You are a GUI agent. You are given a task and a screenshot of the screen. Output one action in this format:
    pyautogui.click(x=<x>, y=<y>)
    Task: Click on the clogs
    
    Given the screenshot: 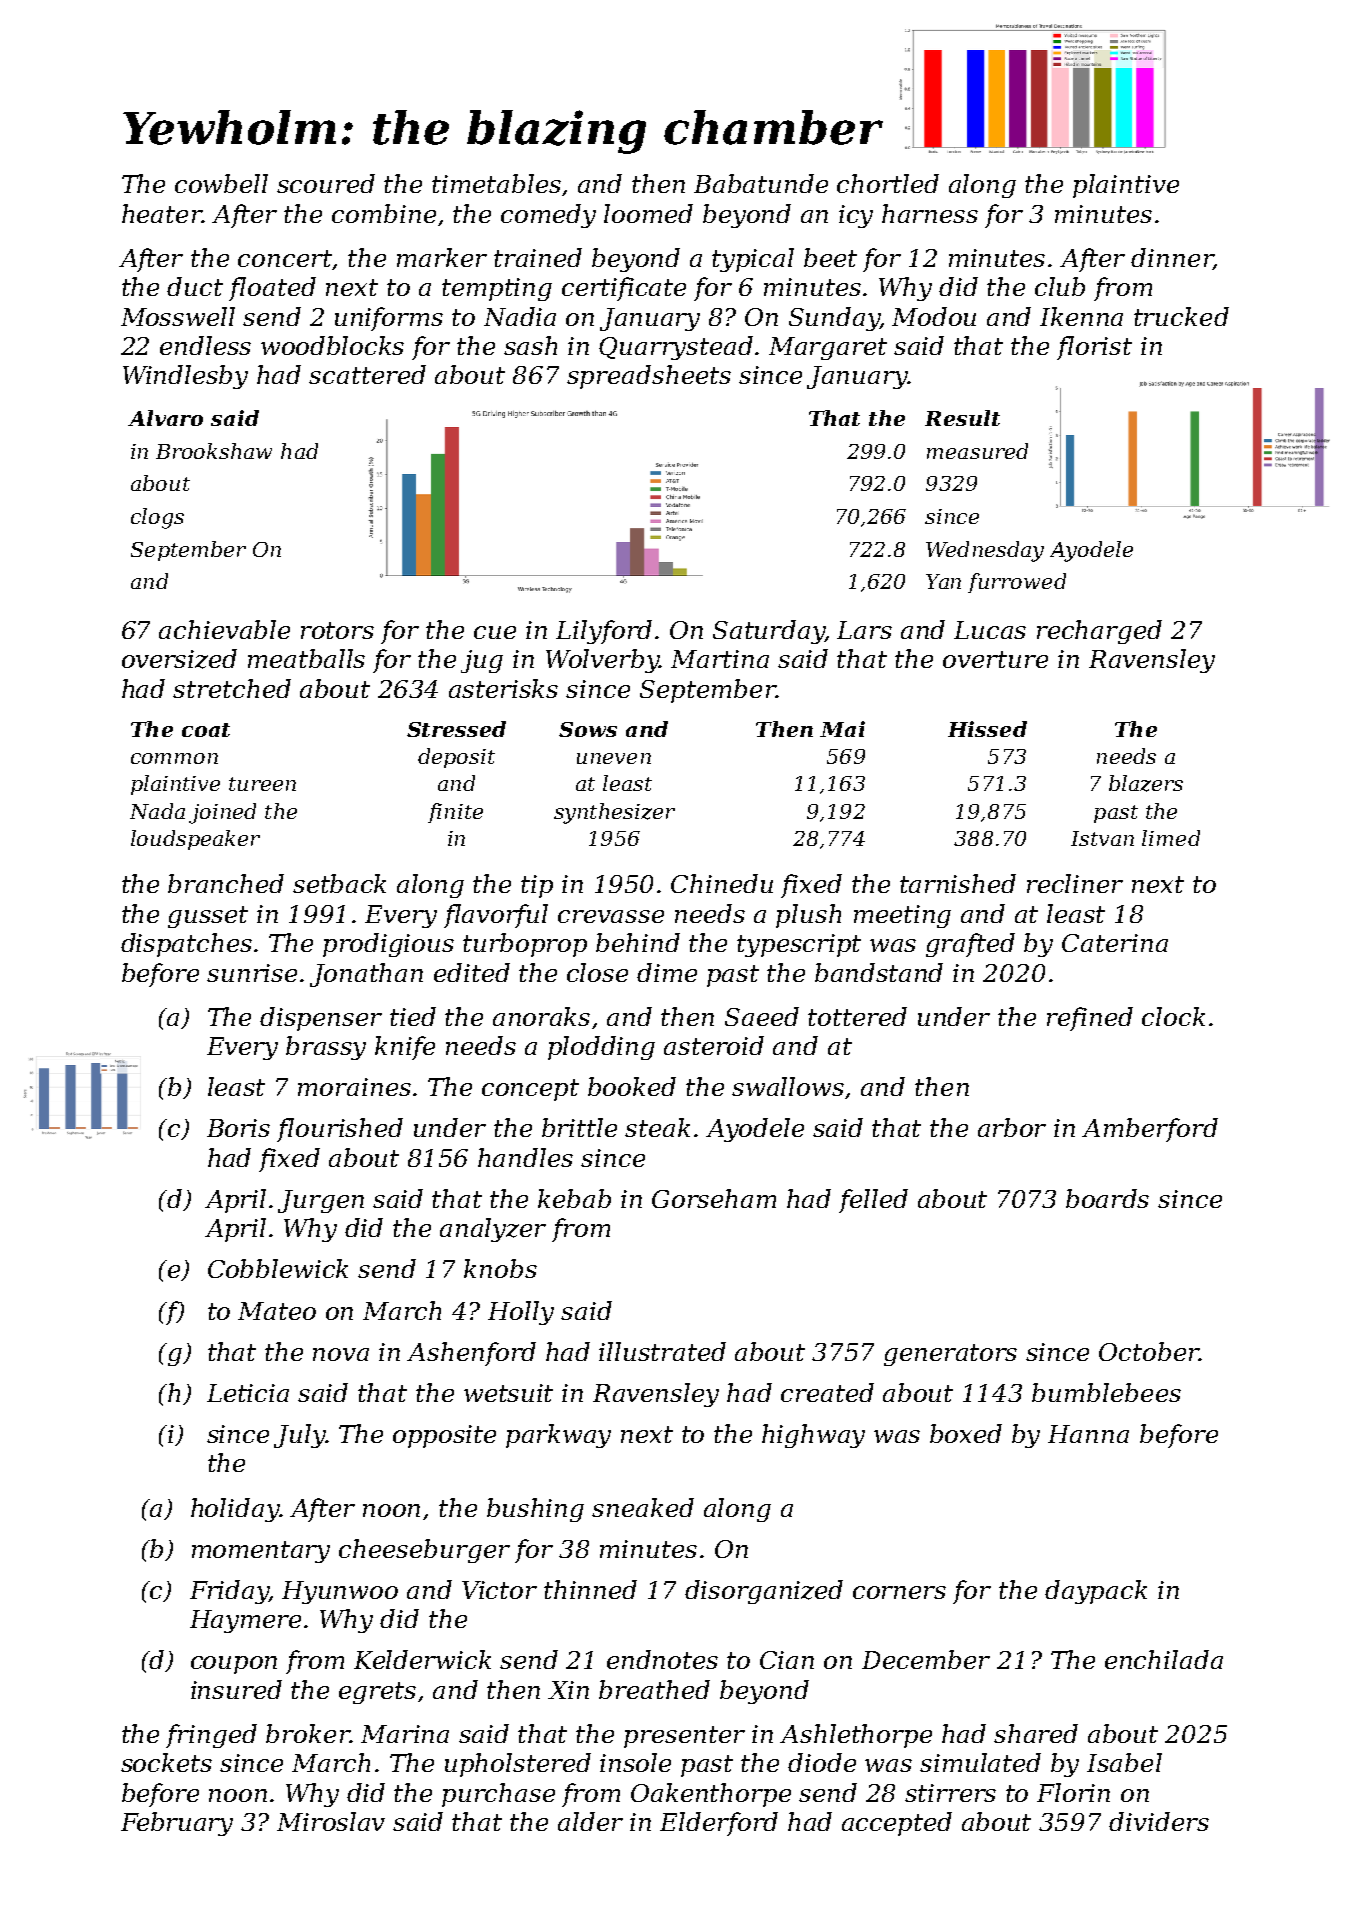 What is the action you would take?
    pyautogui.click(x=157, y=518)
